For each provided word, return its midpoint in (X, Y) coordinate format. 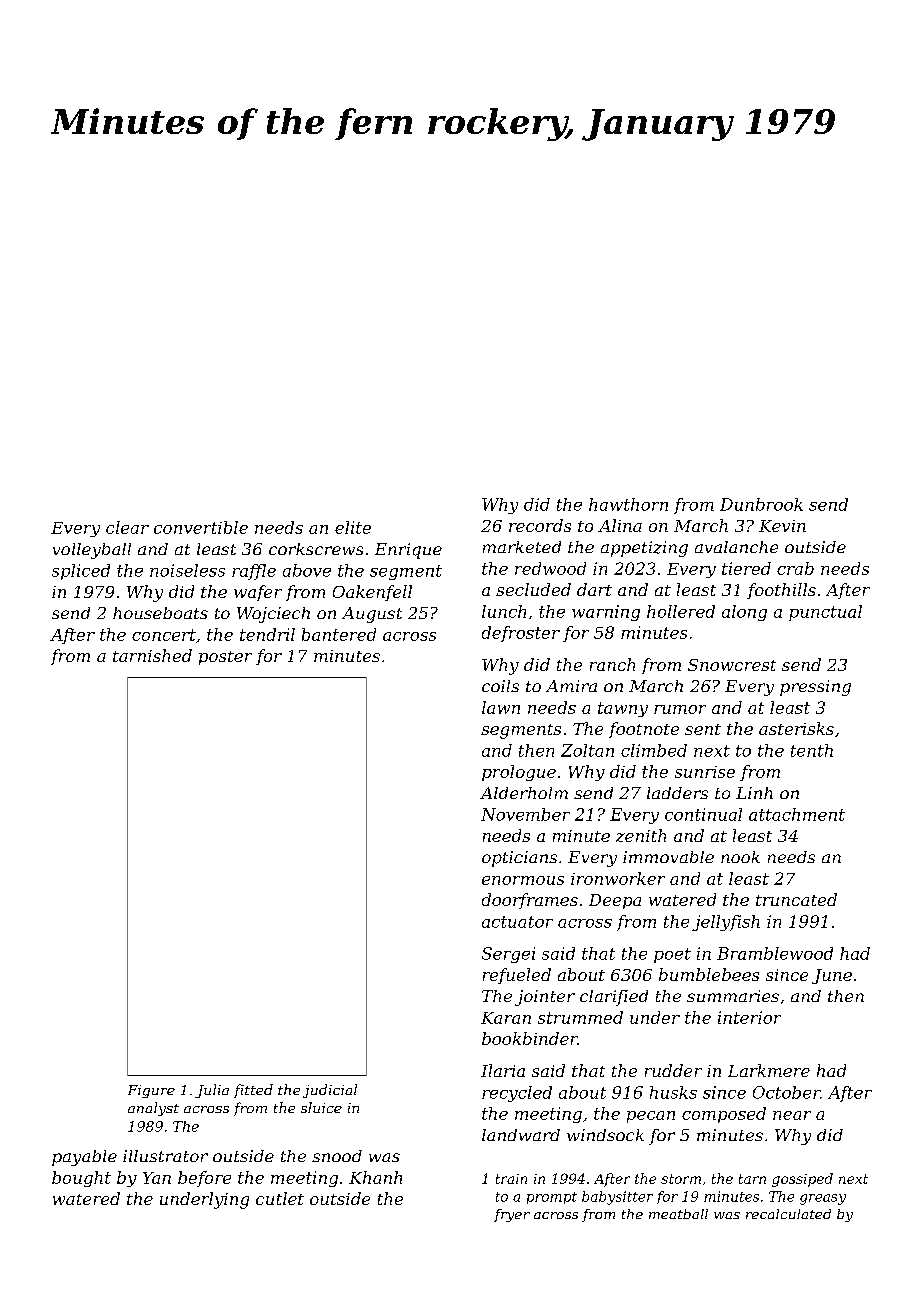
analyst (153, 1109)
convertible (201, 527)
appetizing (644, 549)
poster (225, 658)
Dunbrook (761, 504)
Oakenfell (372, 593)
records (540, 525)
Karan (506, 1018)
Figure (151, 1091)
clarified (614, 998)
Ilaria (503, 1070)
